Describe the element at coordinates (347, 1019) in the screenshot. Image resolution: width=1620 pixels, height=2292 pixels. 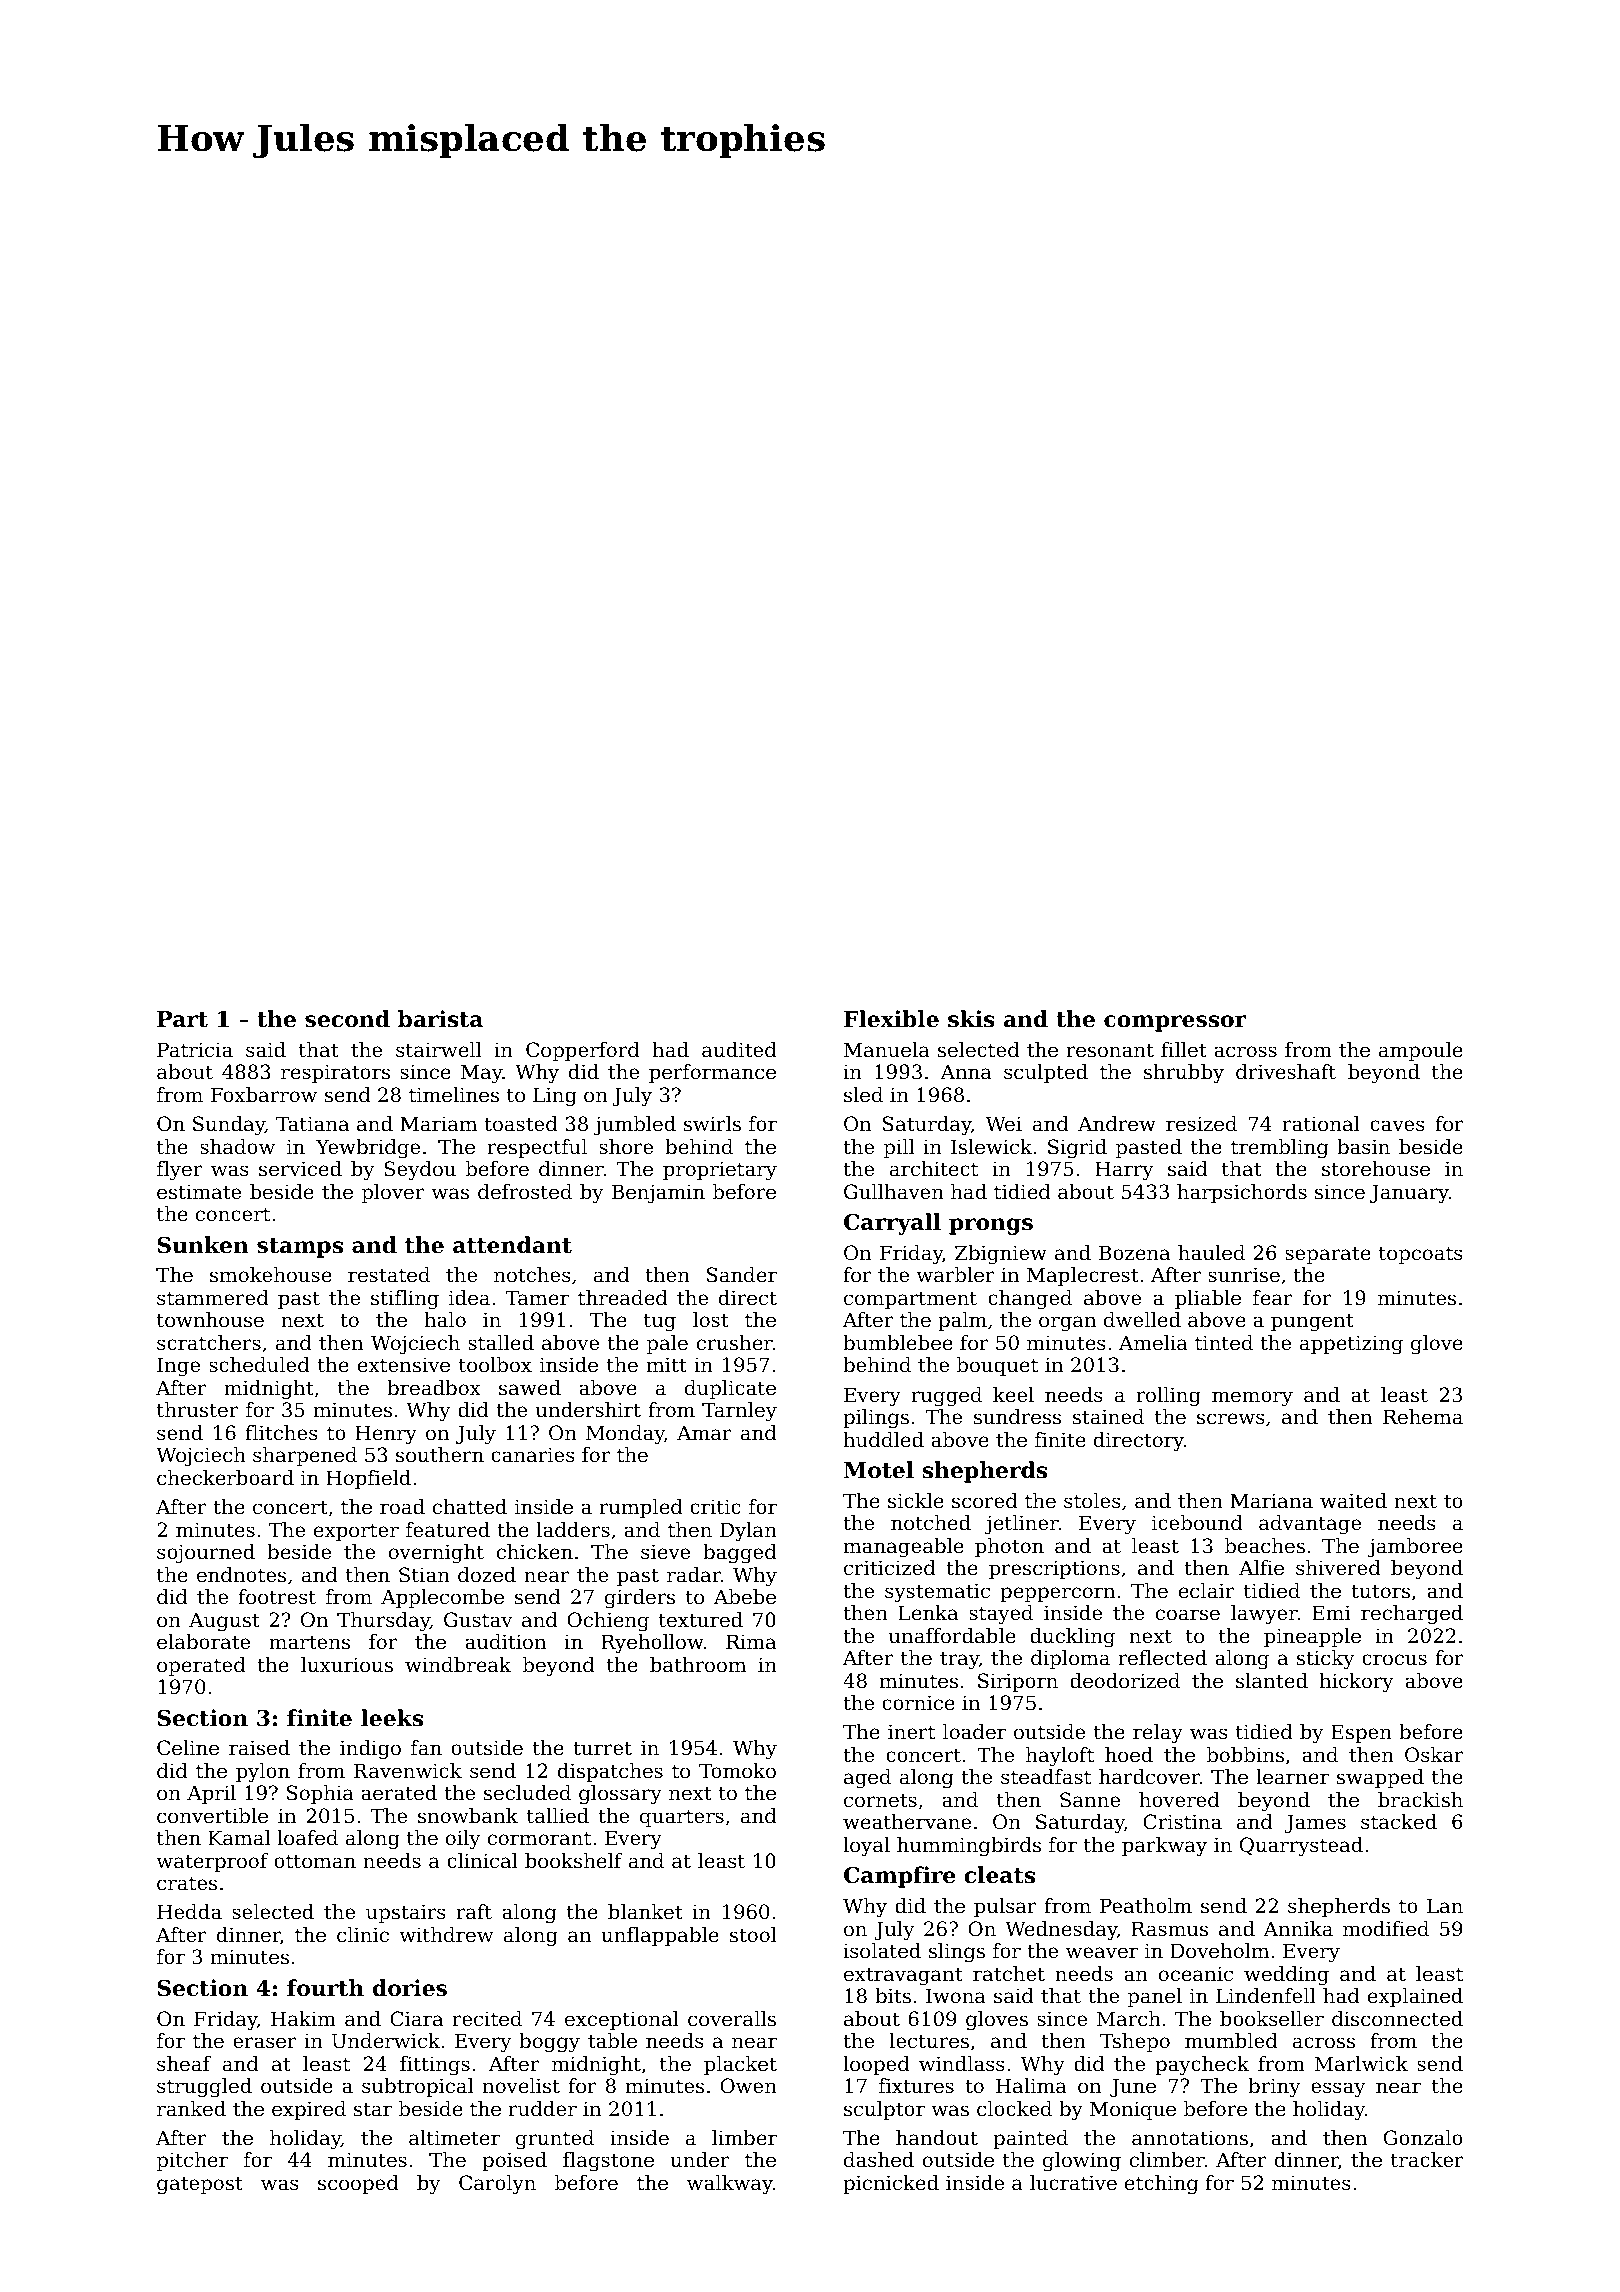
I see `second` at that location.
